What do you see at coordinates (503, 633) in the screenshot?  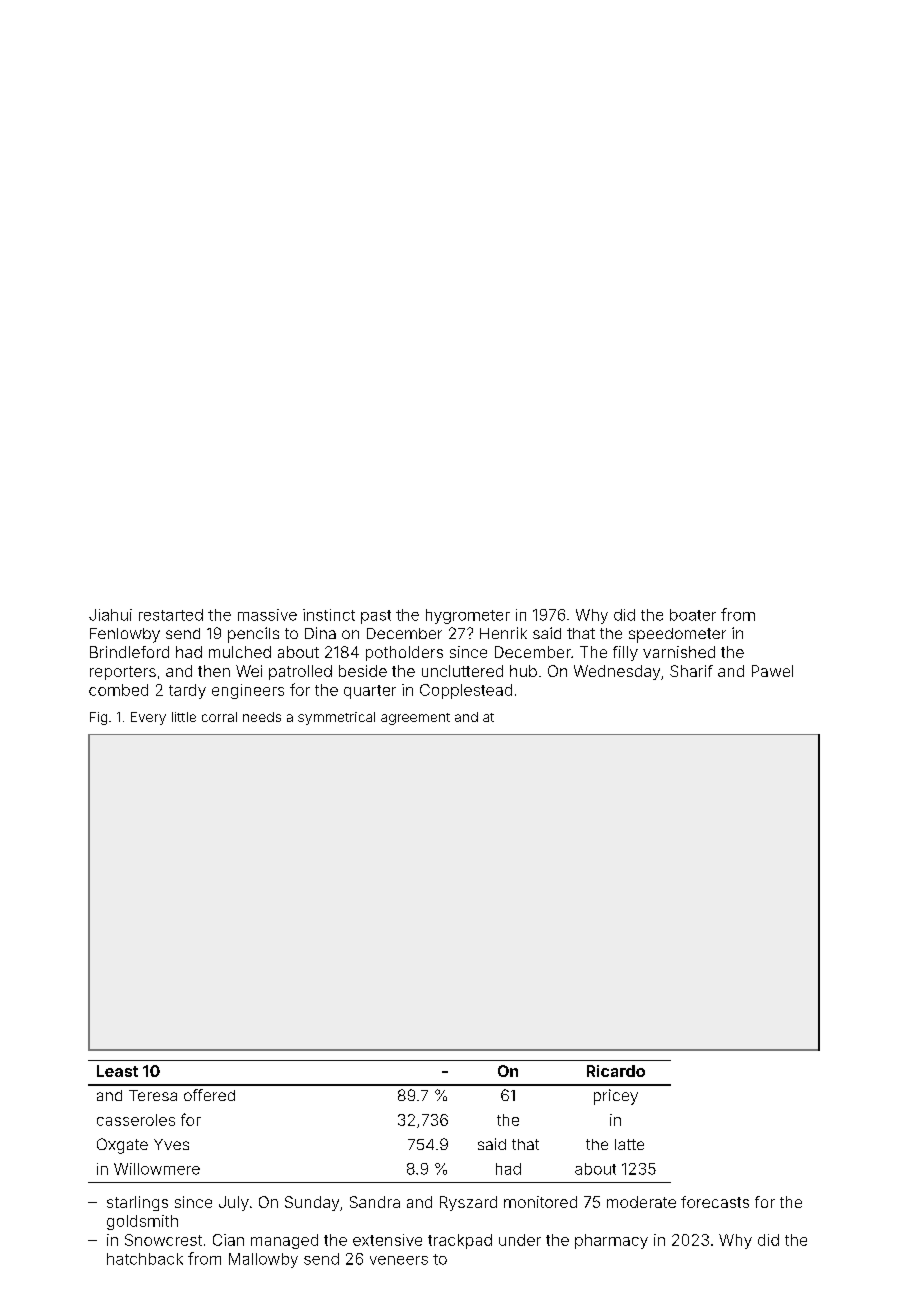 I see `Henrik` at bounding box center [503, 633].
